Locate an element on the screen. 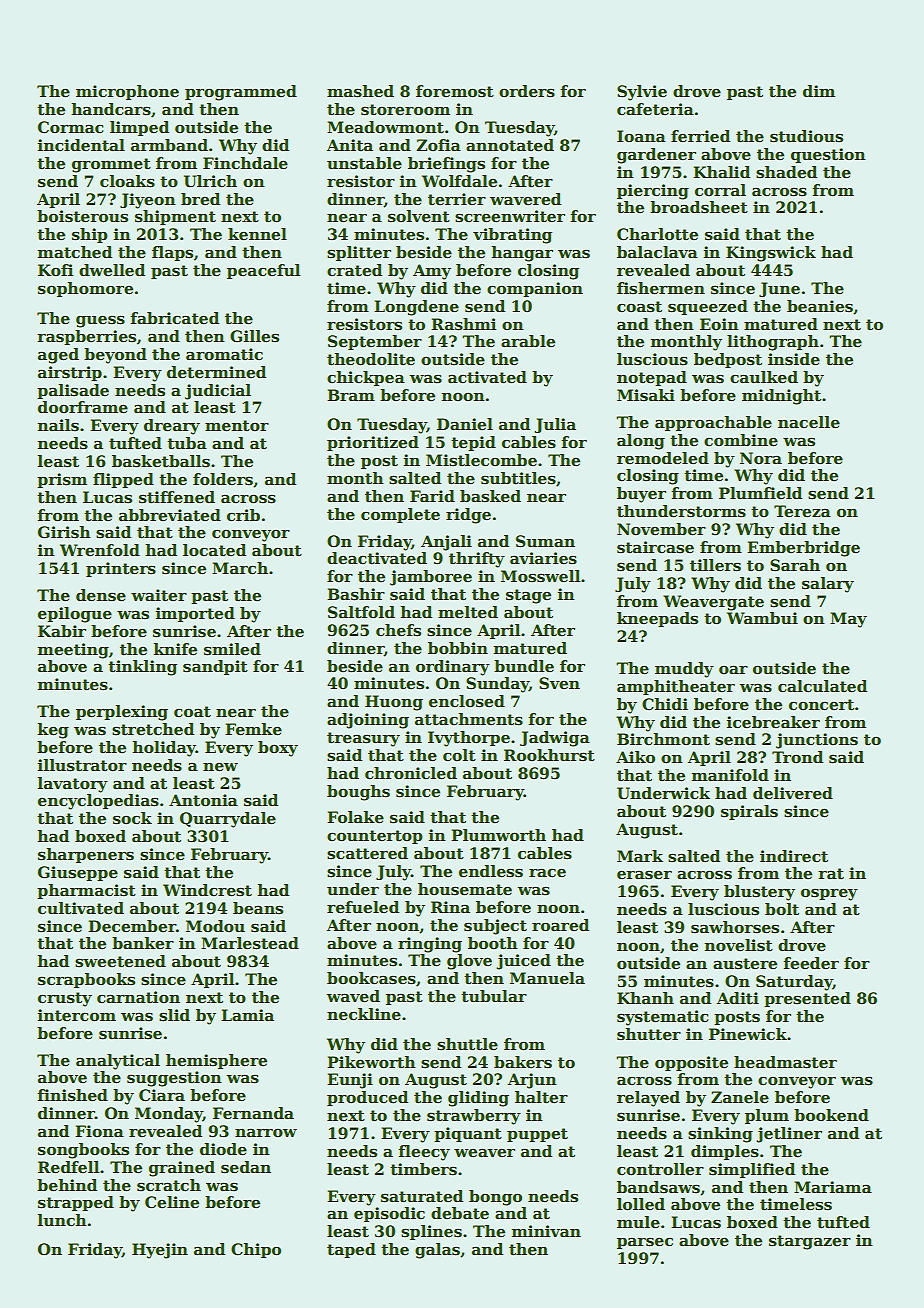  foremost is located at coordinates (455, 91).
